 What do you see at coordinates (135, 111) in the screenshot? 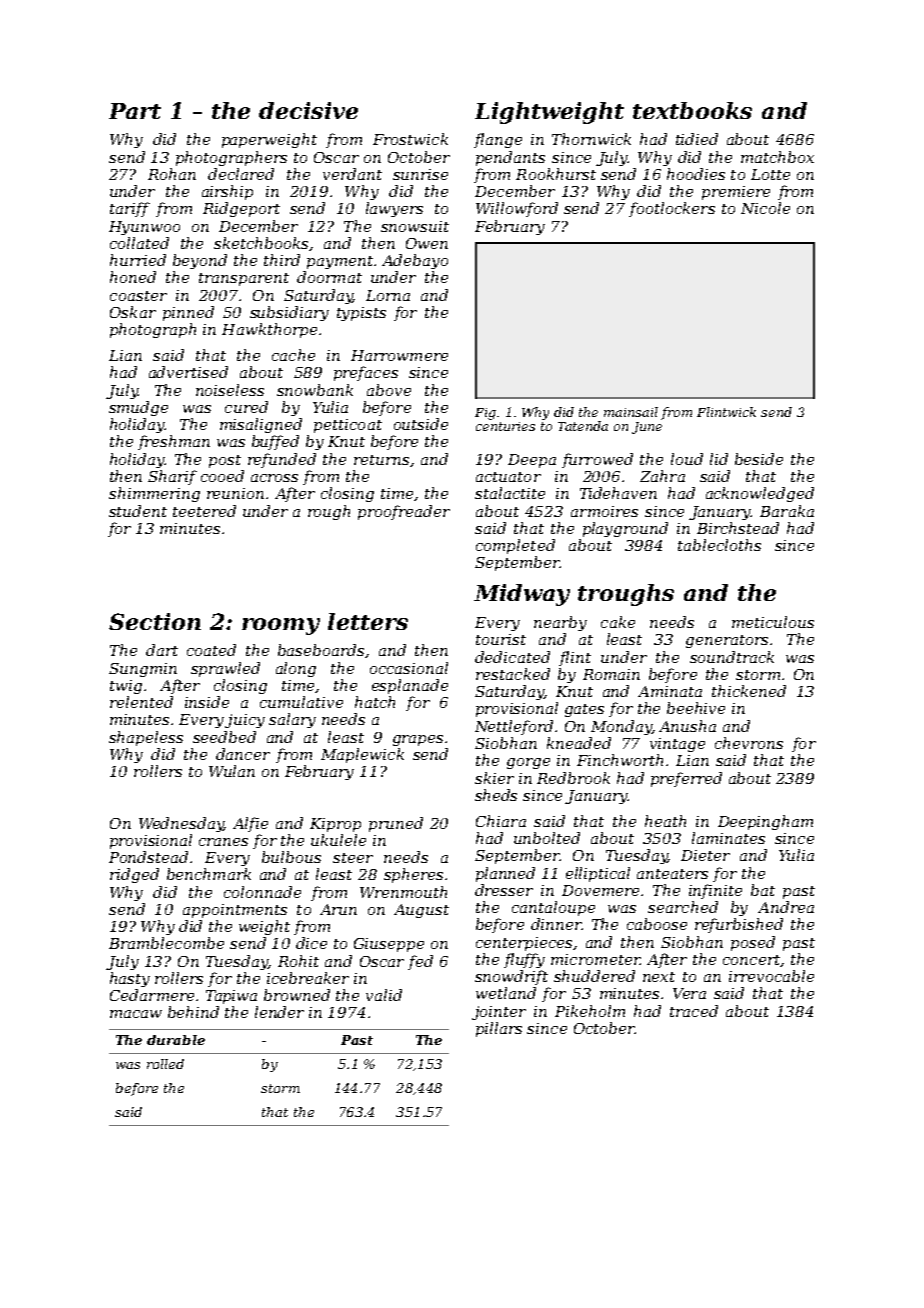
I see `Part` at bounding box center [135, 111].
